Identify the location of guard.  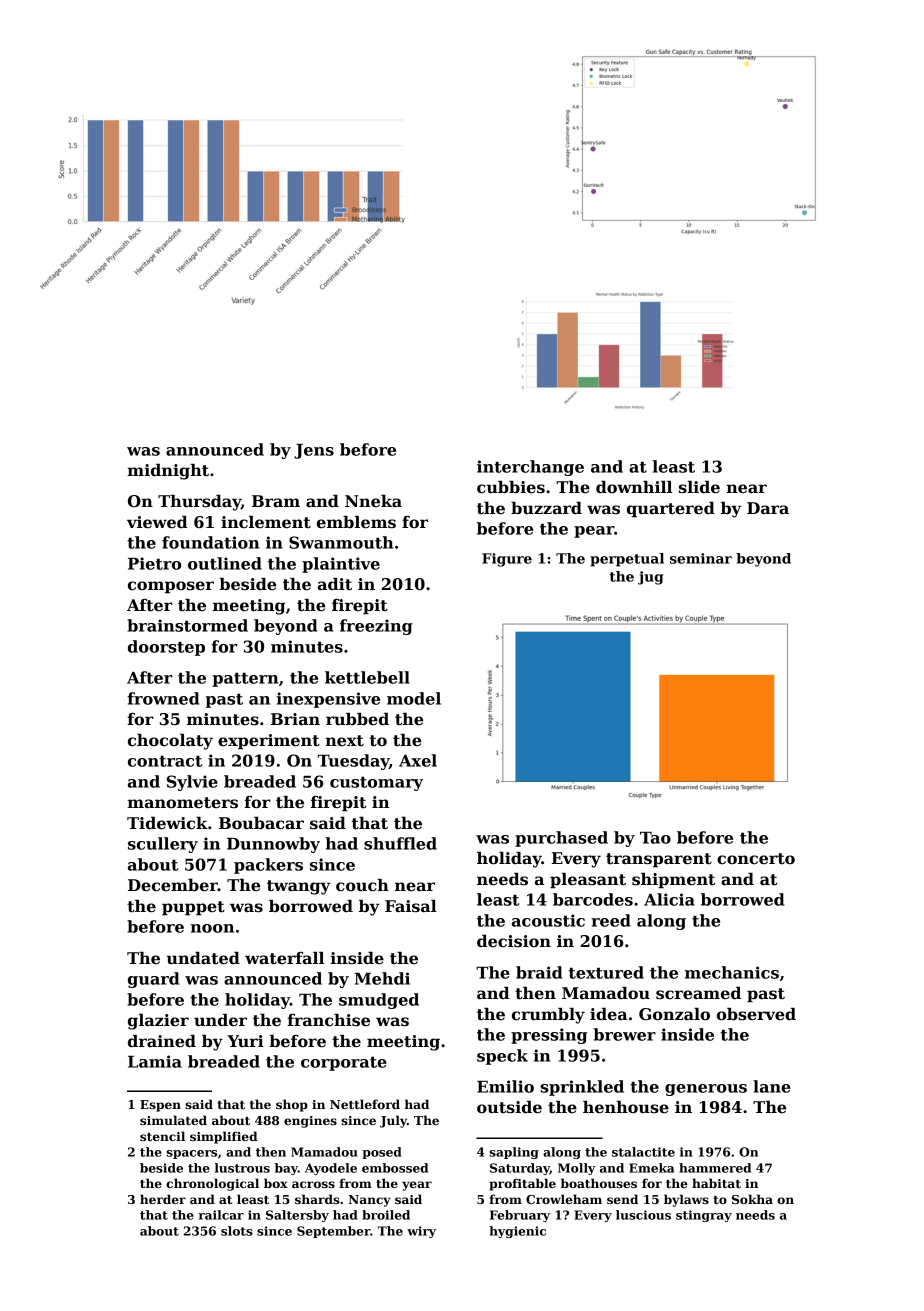
(153, 980).
